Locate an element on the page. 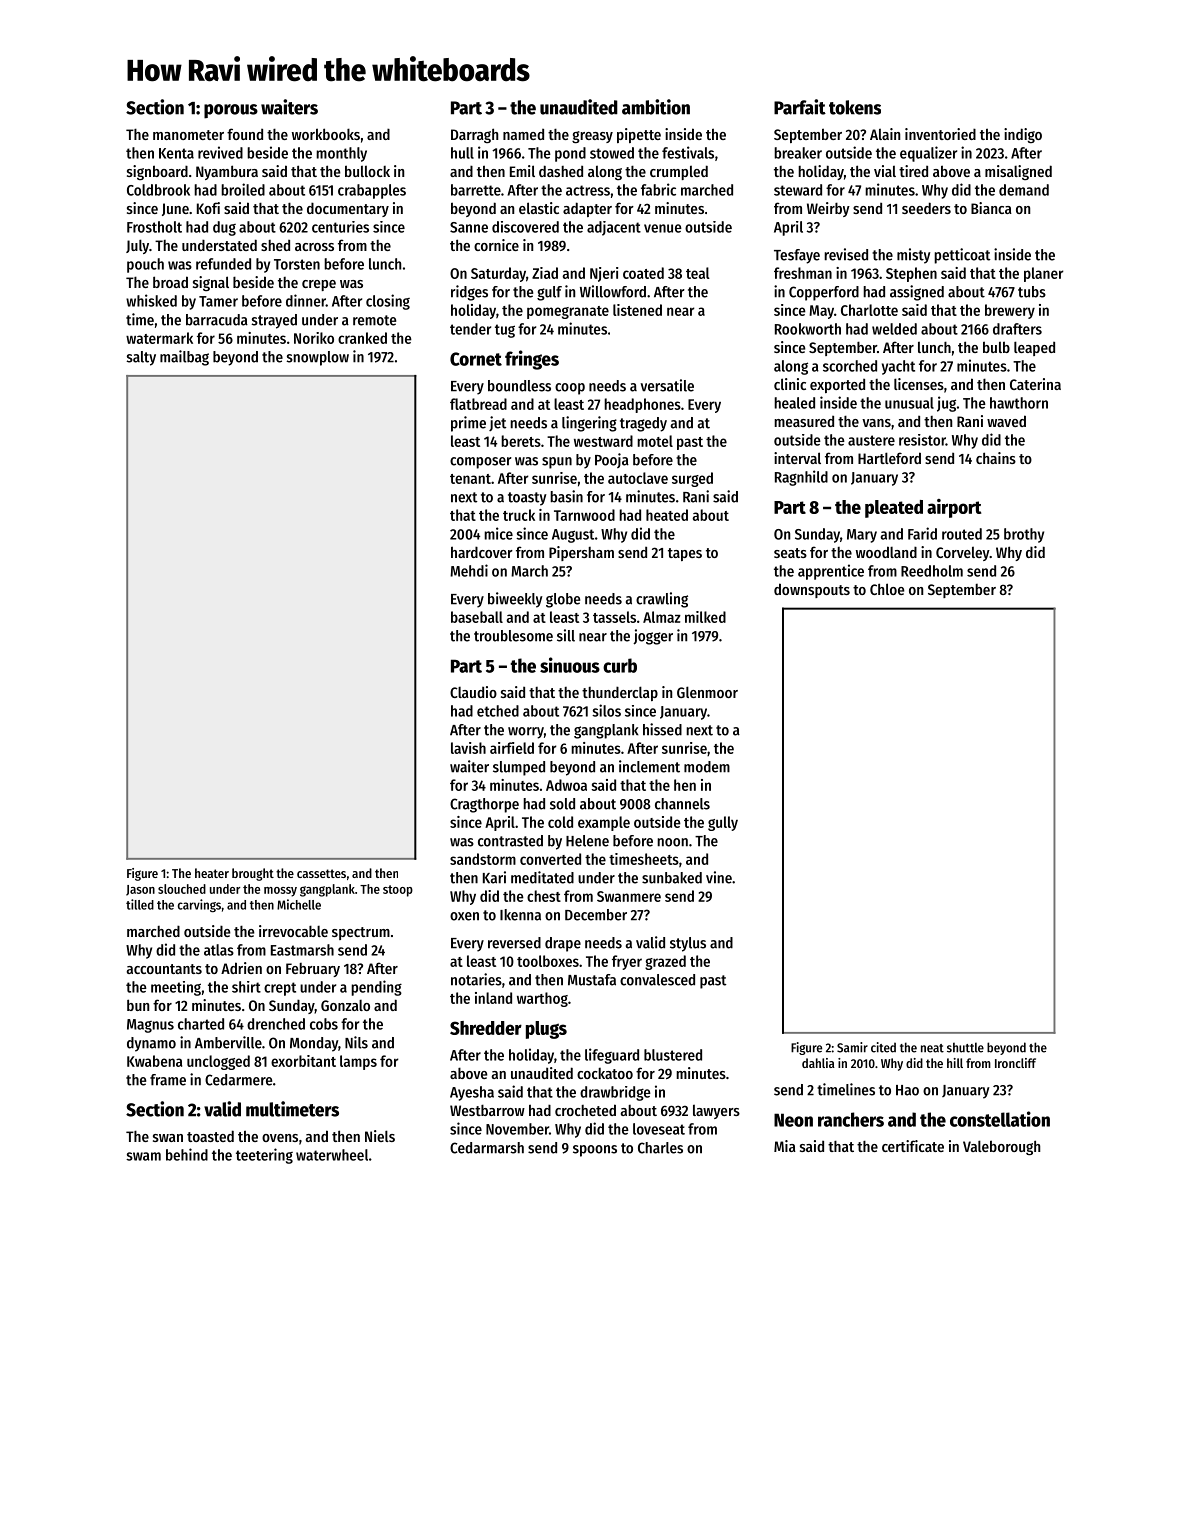 The width and height of the document is (1190, 1539). salty is located at coordinates (141, 358).
